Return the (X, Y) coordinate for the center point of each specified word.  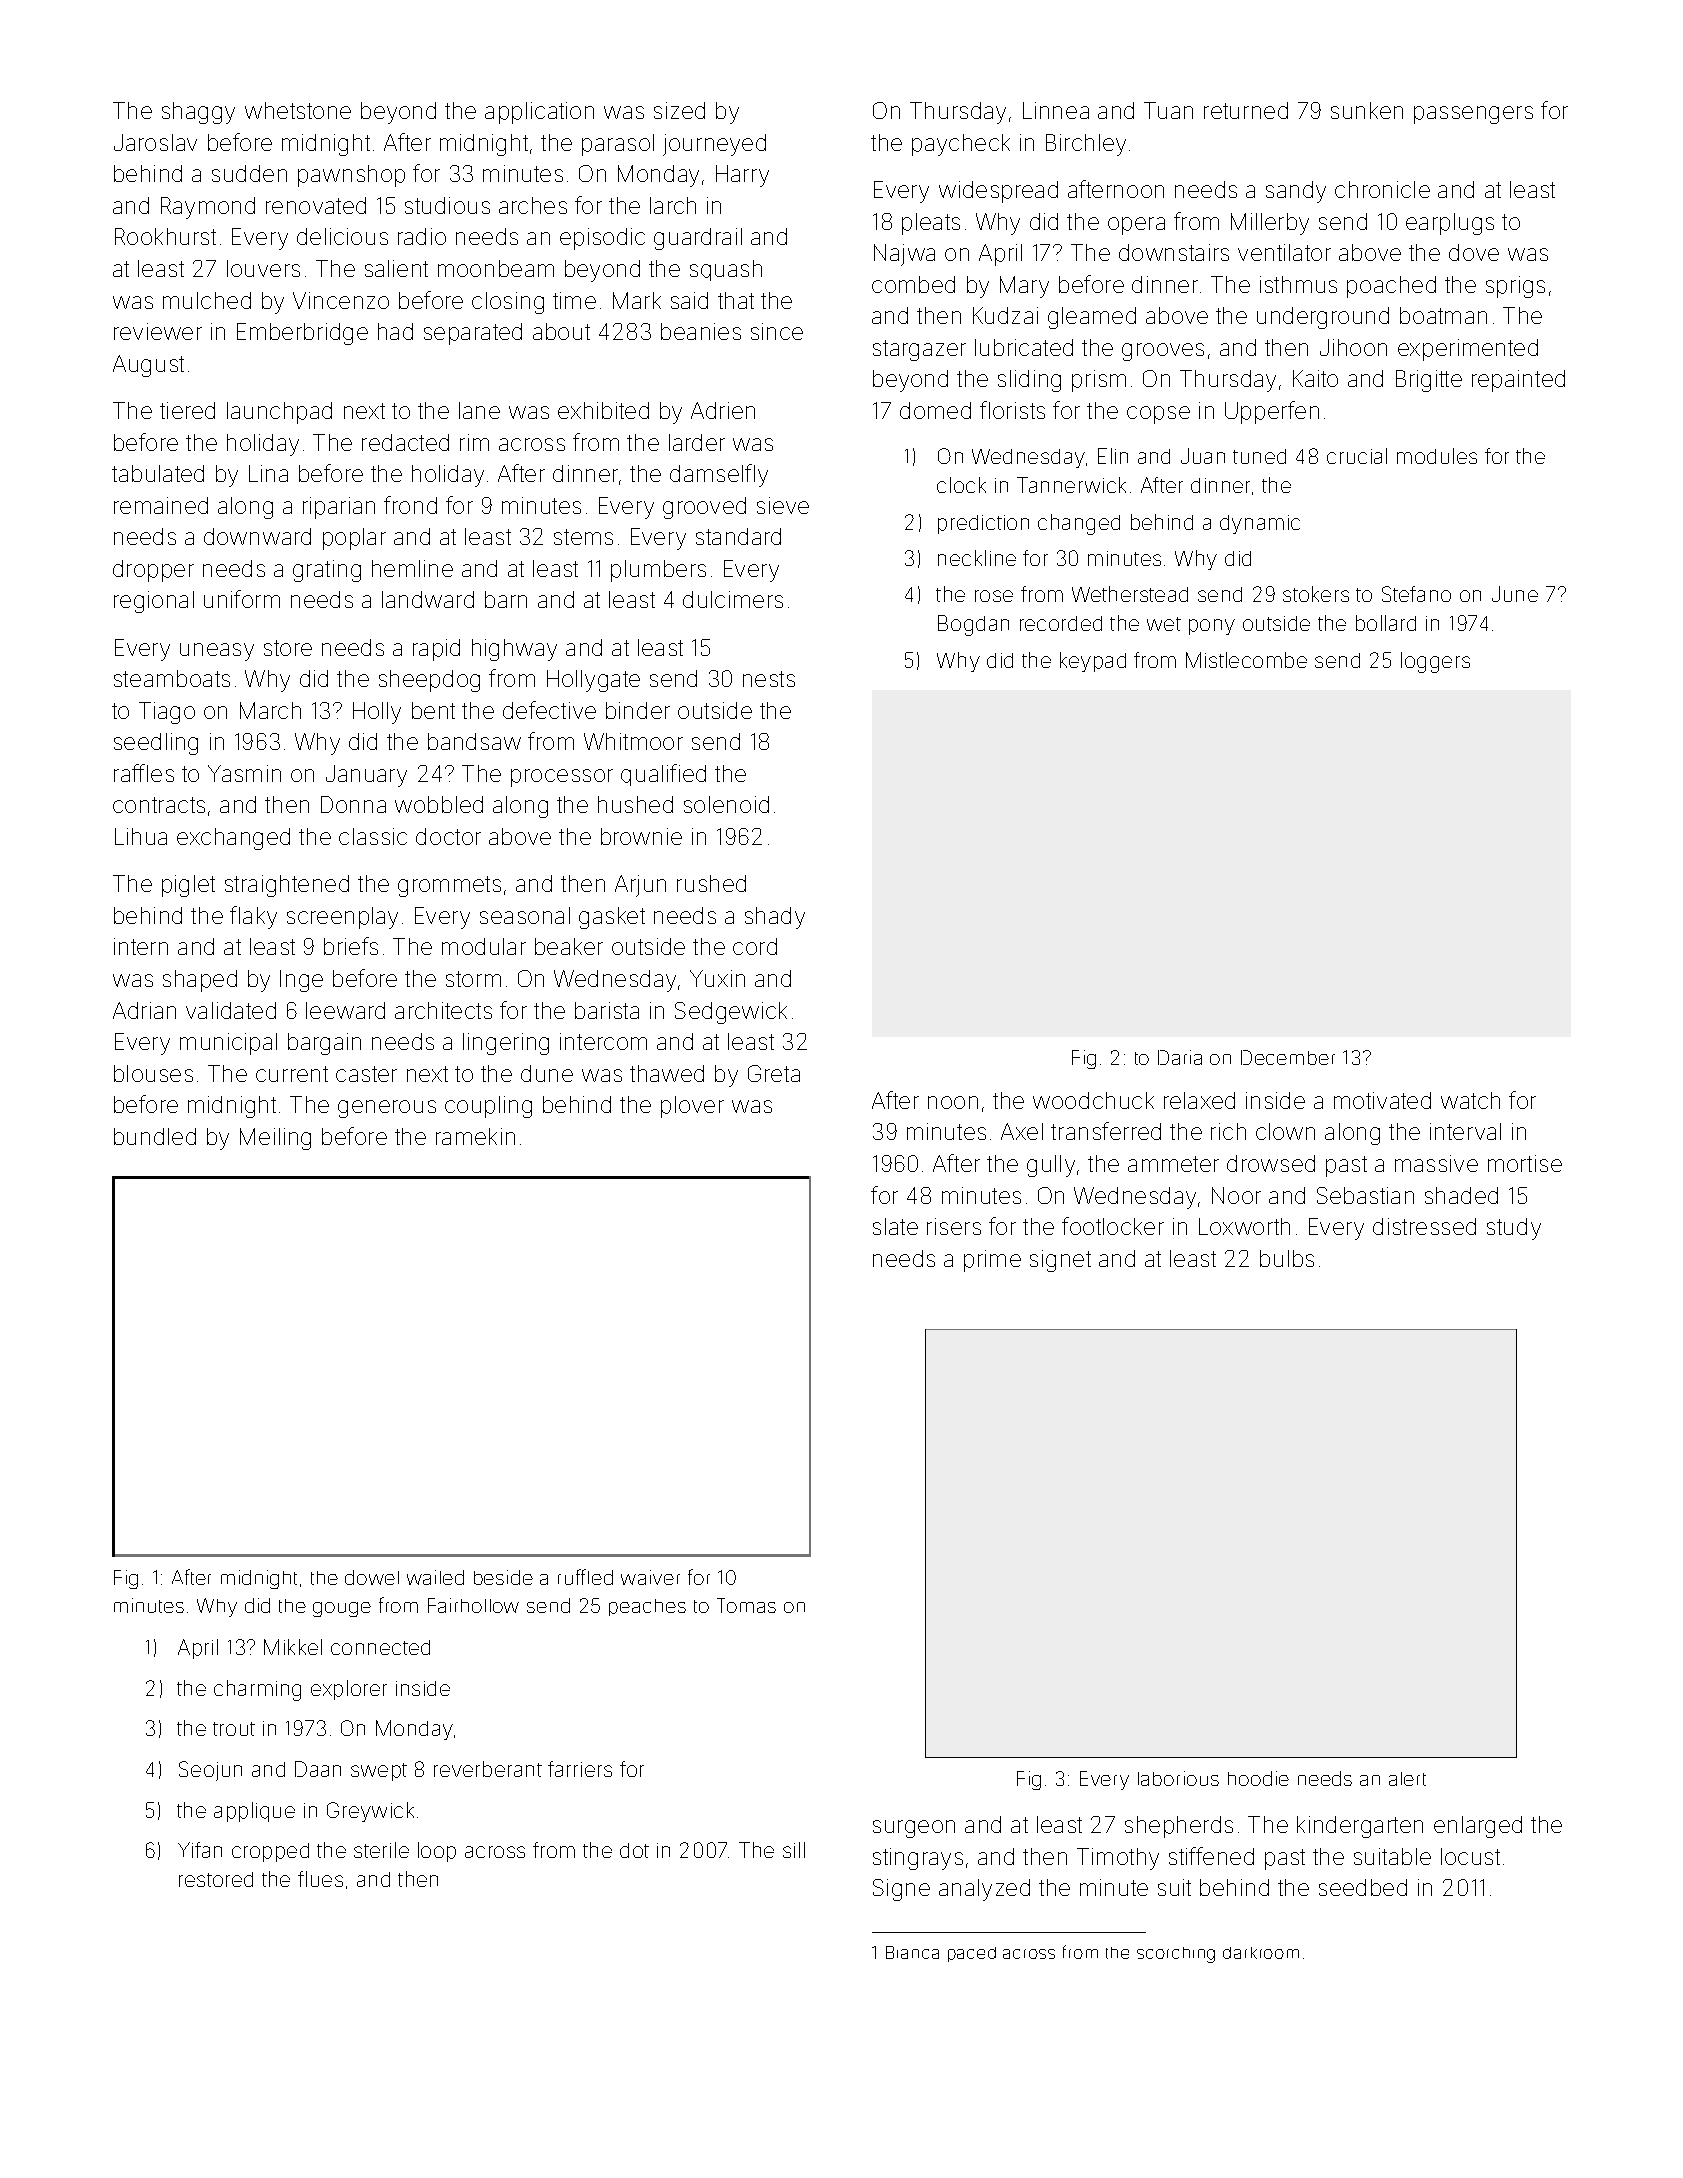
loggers (1435, 662)
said (689, 300)
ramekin (475, 1136)
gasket (612, 918)
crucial (1357, 456)
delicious (342, 236)
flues (320, 1879)
